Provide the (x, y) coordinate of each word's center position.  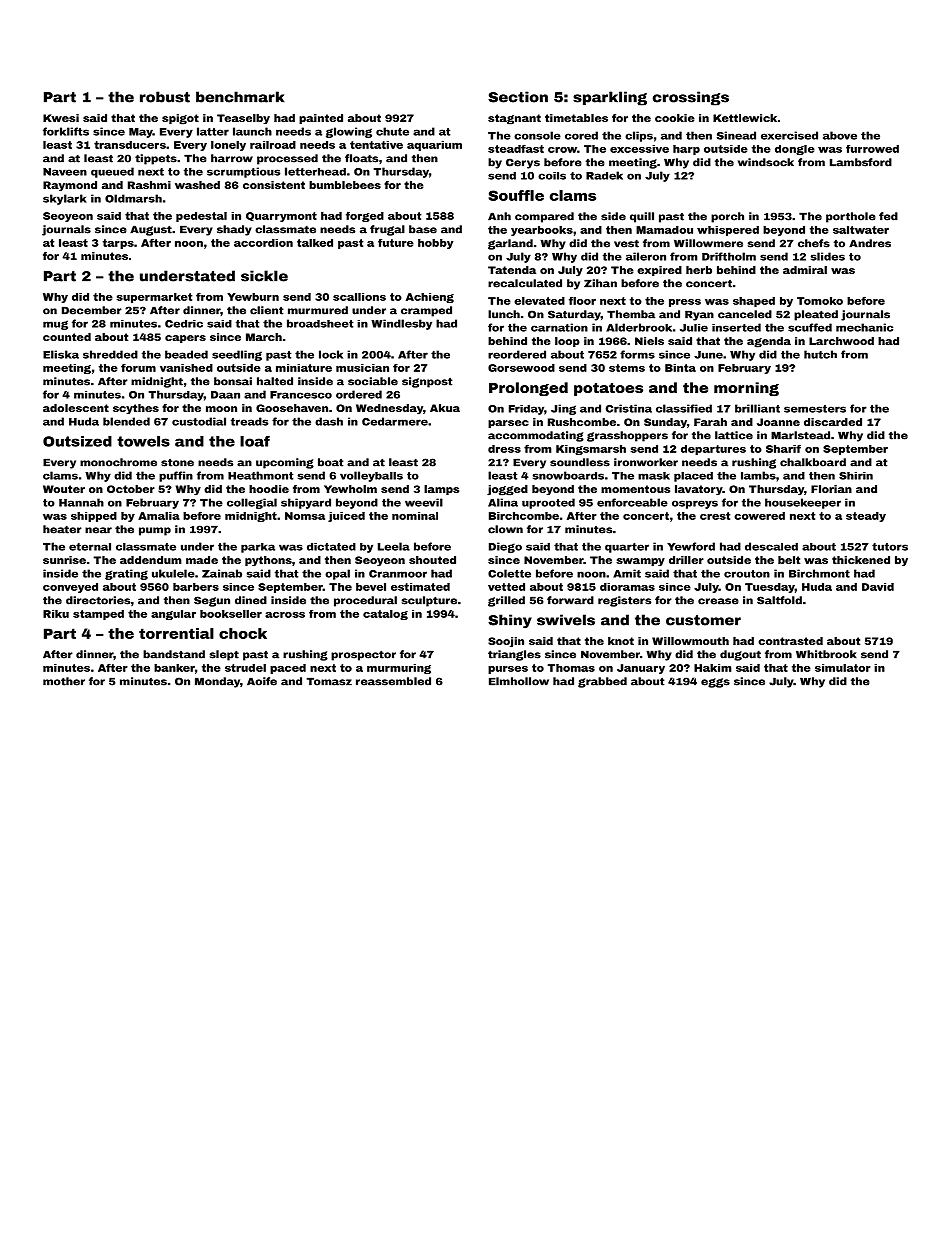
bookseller (231, 614)
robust (165, 97)
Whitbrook (826, 654)
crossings (691, 98)
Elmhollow (519, 681)
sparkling (610, 98)
